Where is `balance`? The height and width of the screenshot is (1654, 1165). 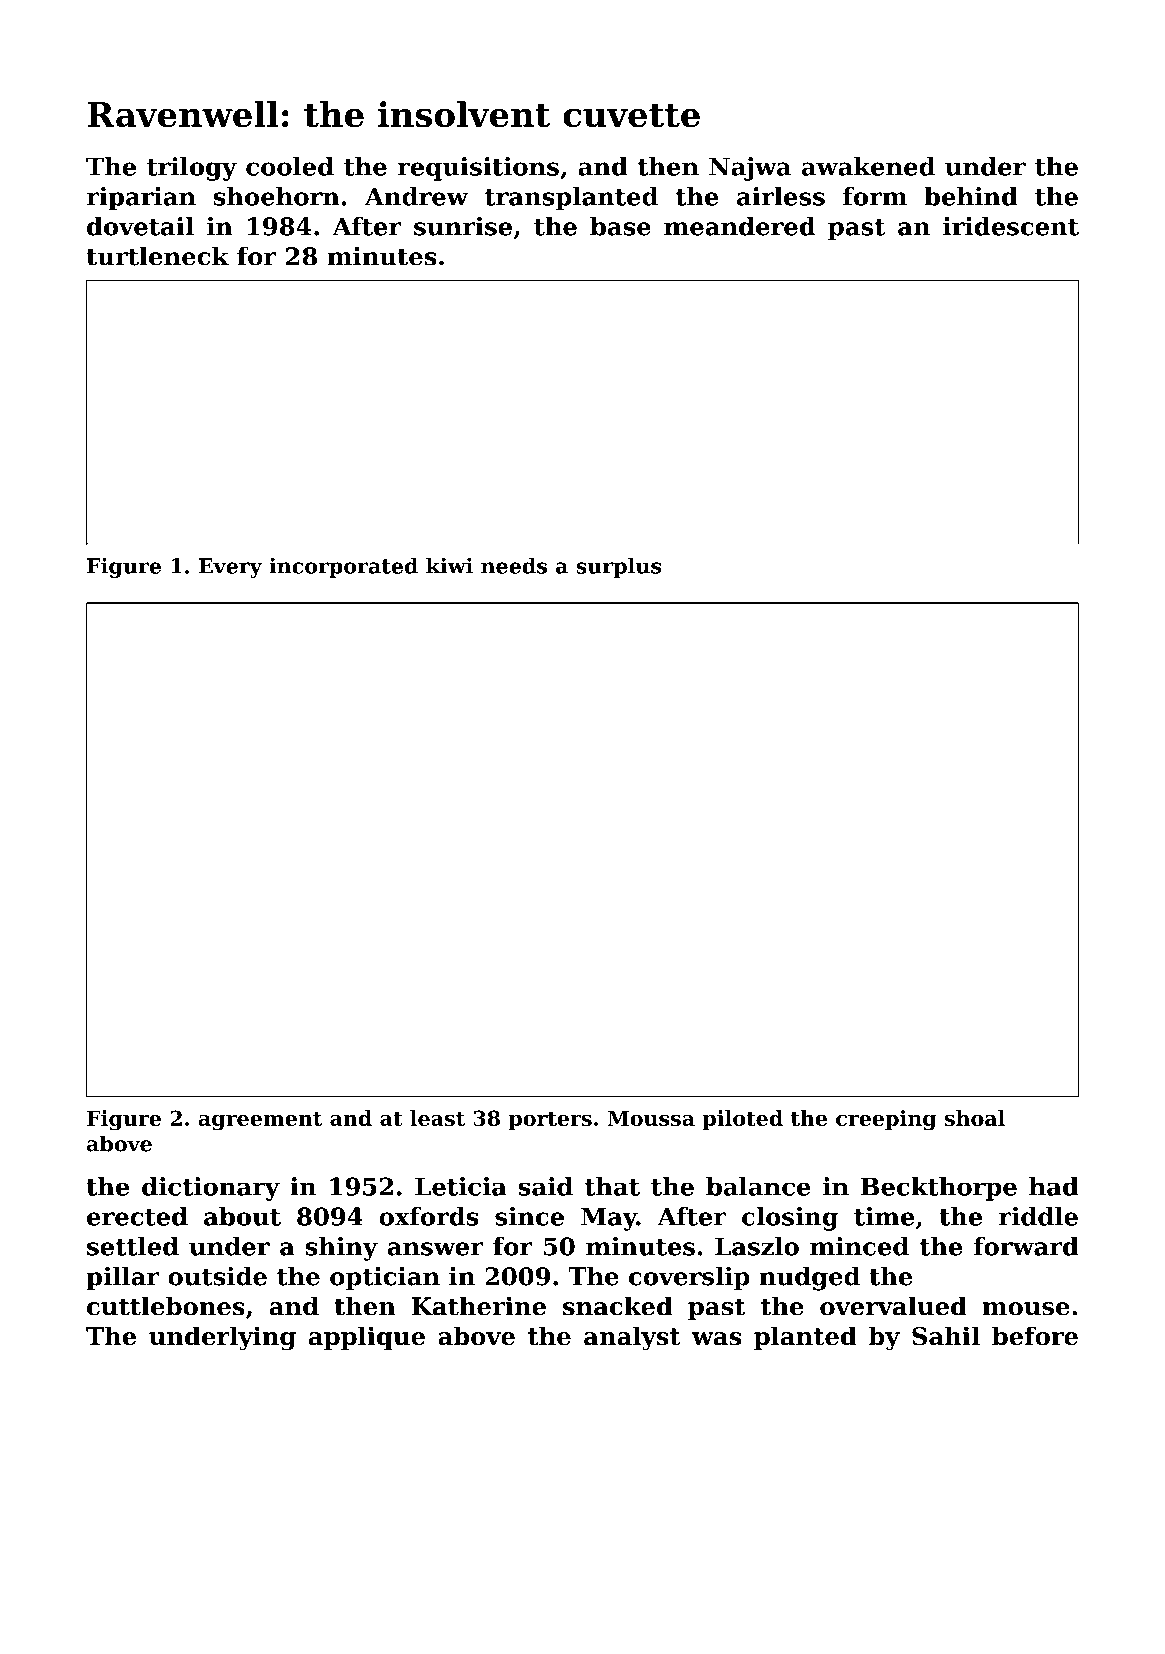 balance is located at coordinates (758, 1186).
